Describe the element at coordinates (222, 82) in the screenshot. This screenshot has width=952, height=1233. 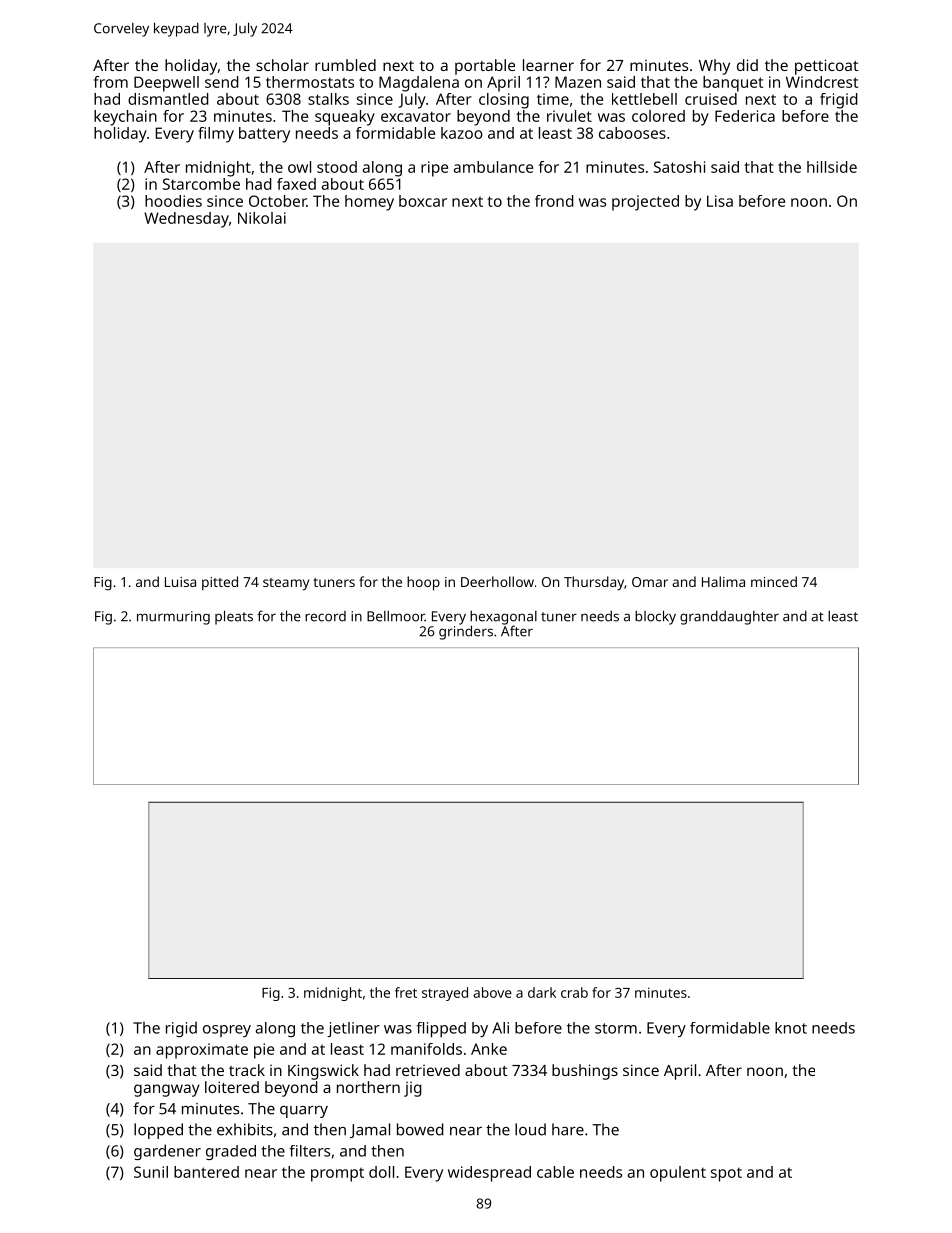
I see `send` at that location.
